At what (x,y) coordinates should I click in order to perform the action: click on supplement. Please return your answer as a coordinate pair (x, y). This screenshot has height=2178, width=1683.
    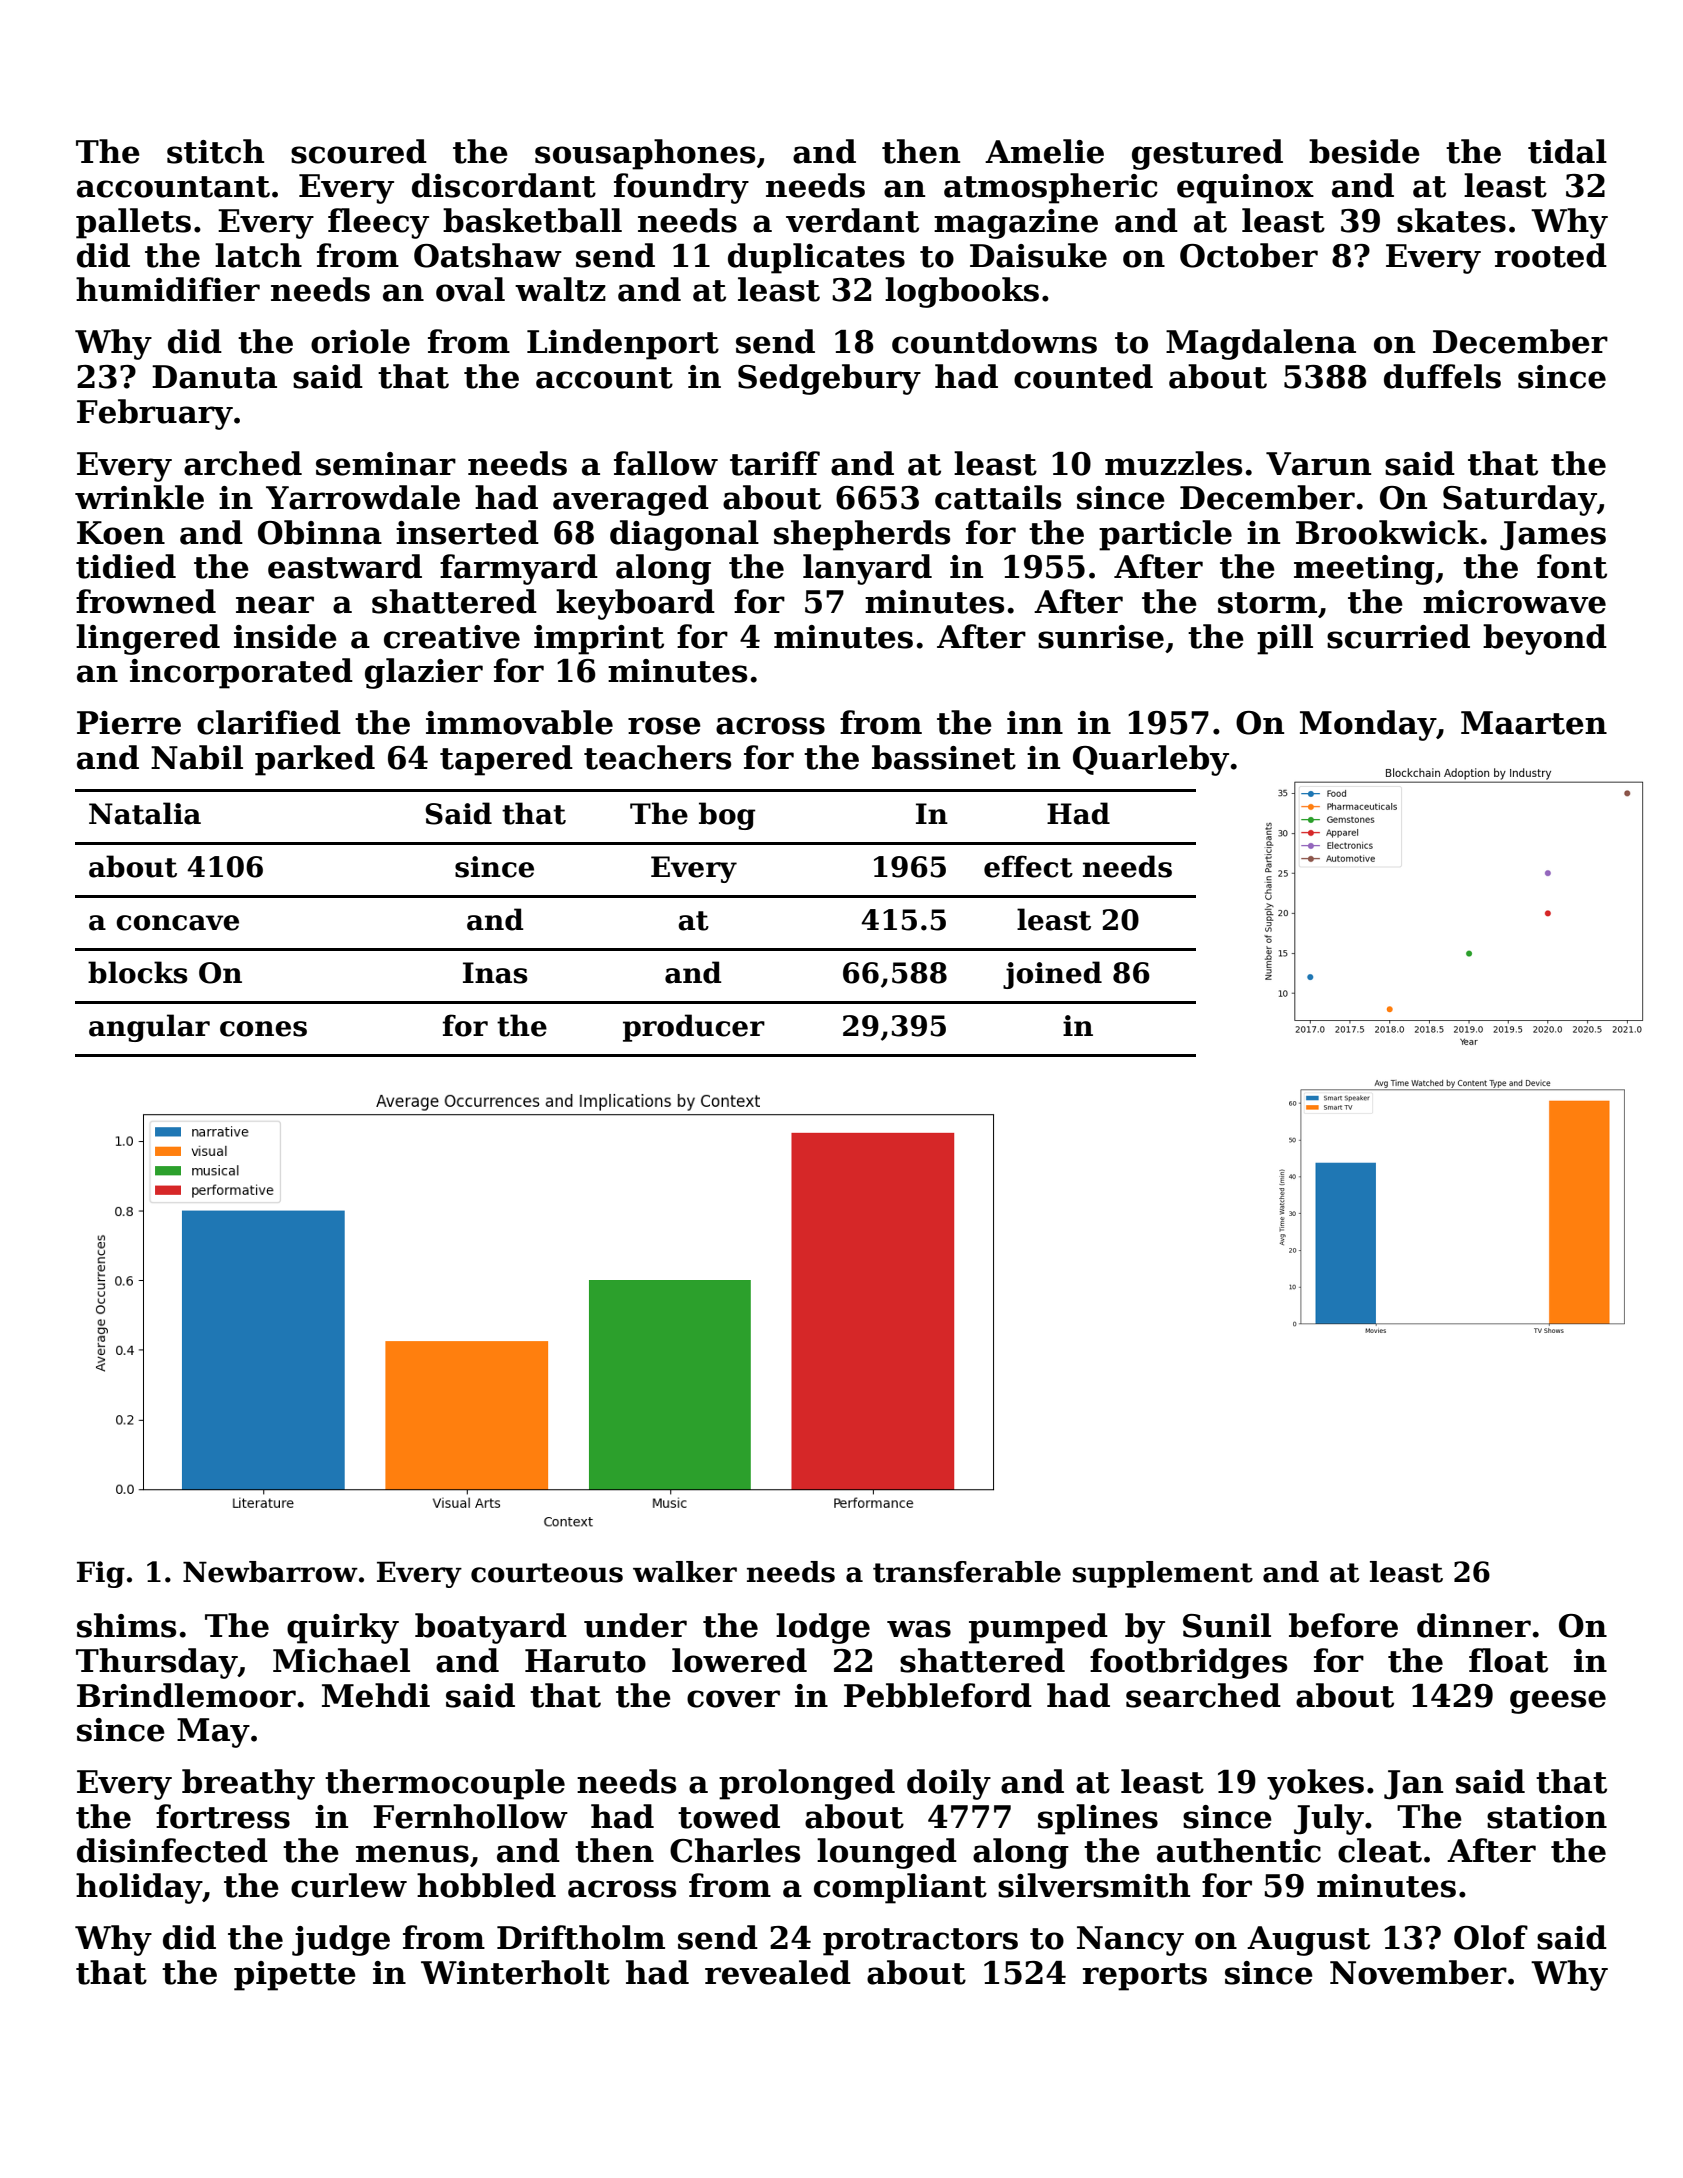
    Looking at the image, I should click on (1163, 1574).
